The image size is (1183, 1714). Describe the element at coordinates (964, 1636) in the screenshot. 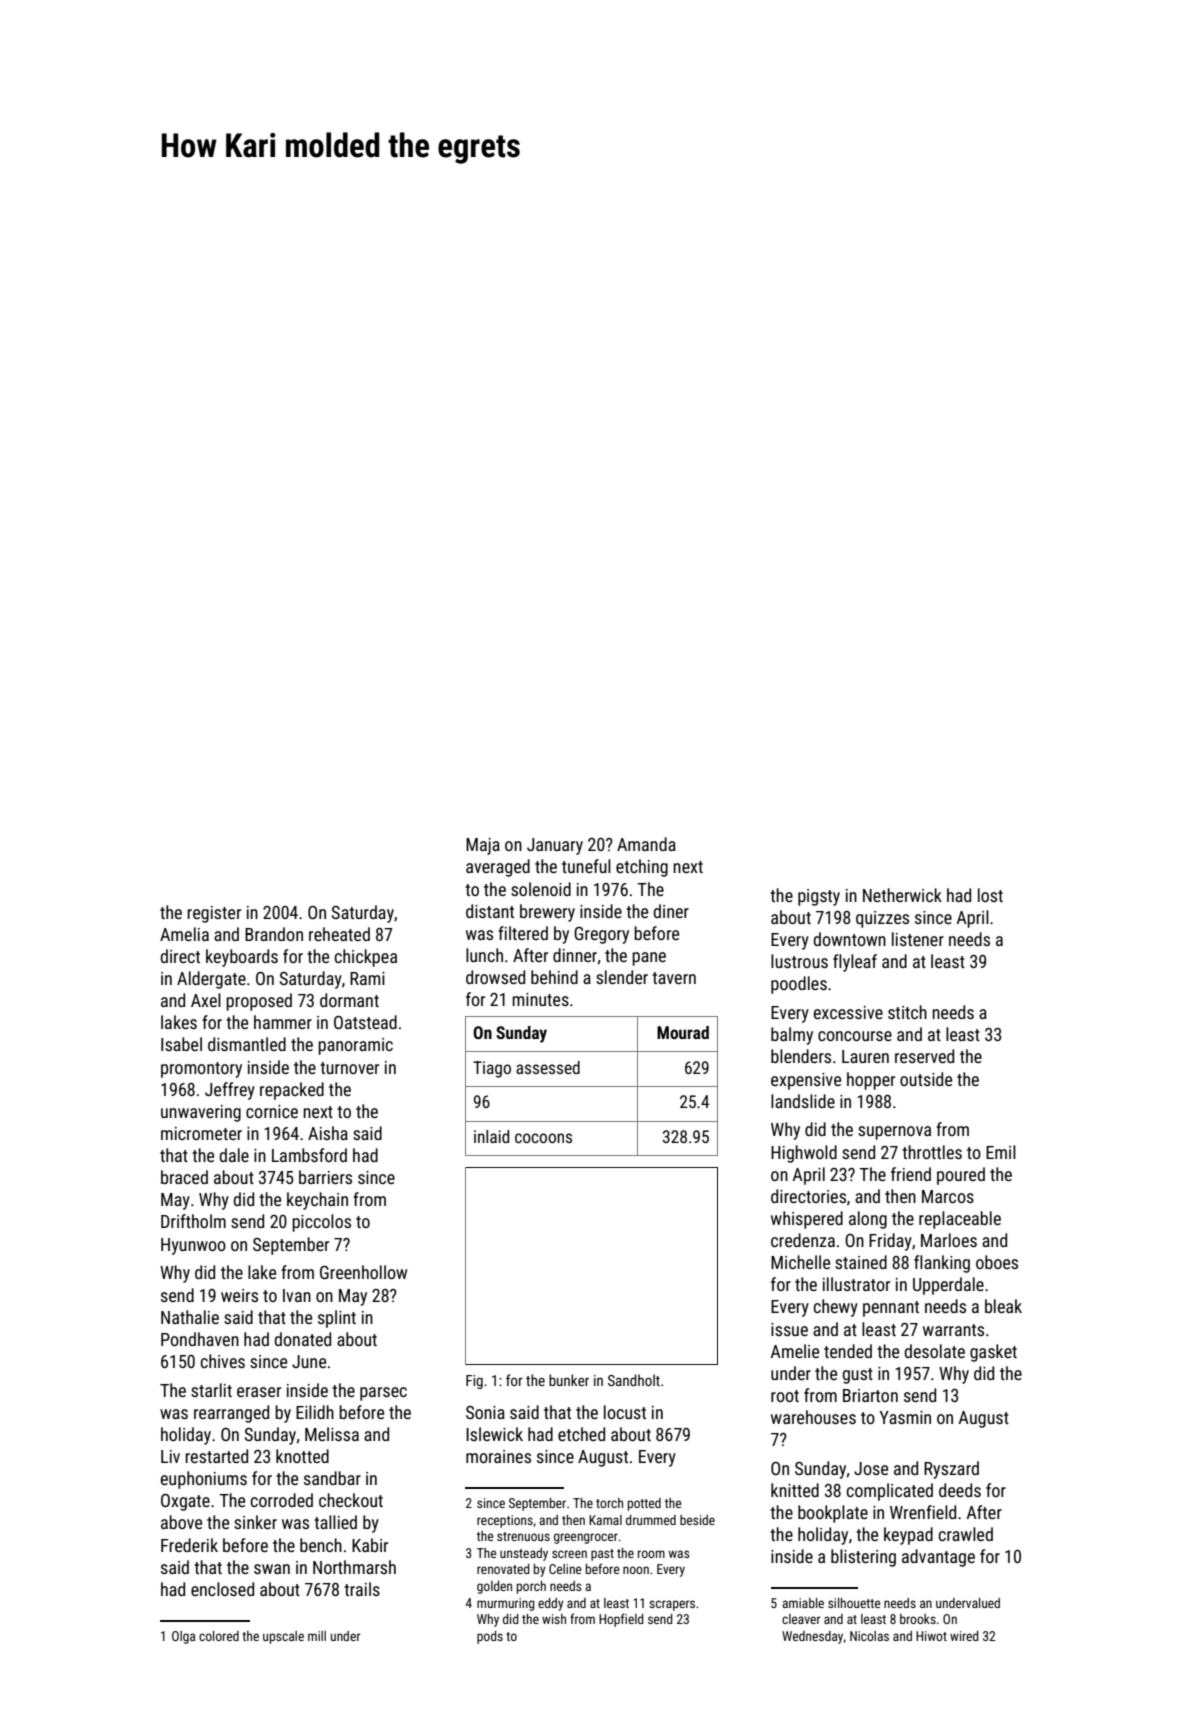

I see `wired` at that location.
